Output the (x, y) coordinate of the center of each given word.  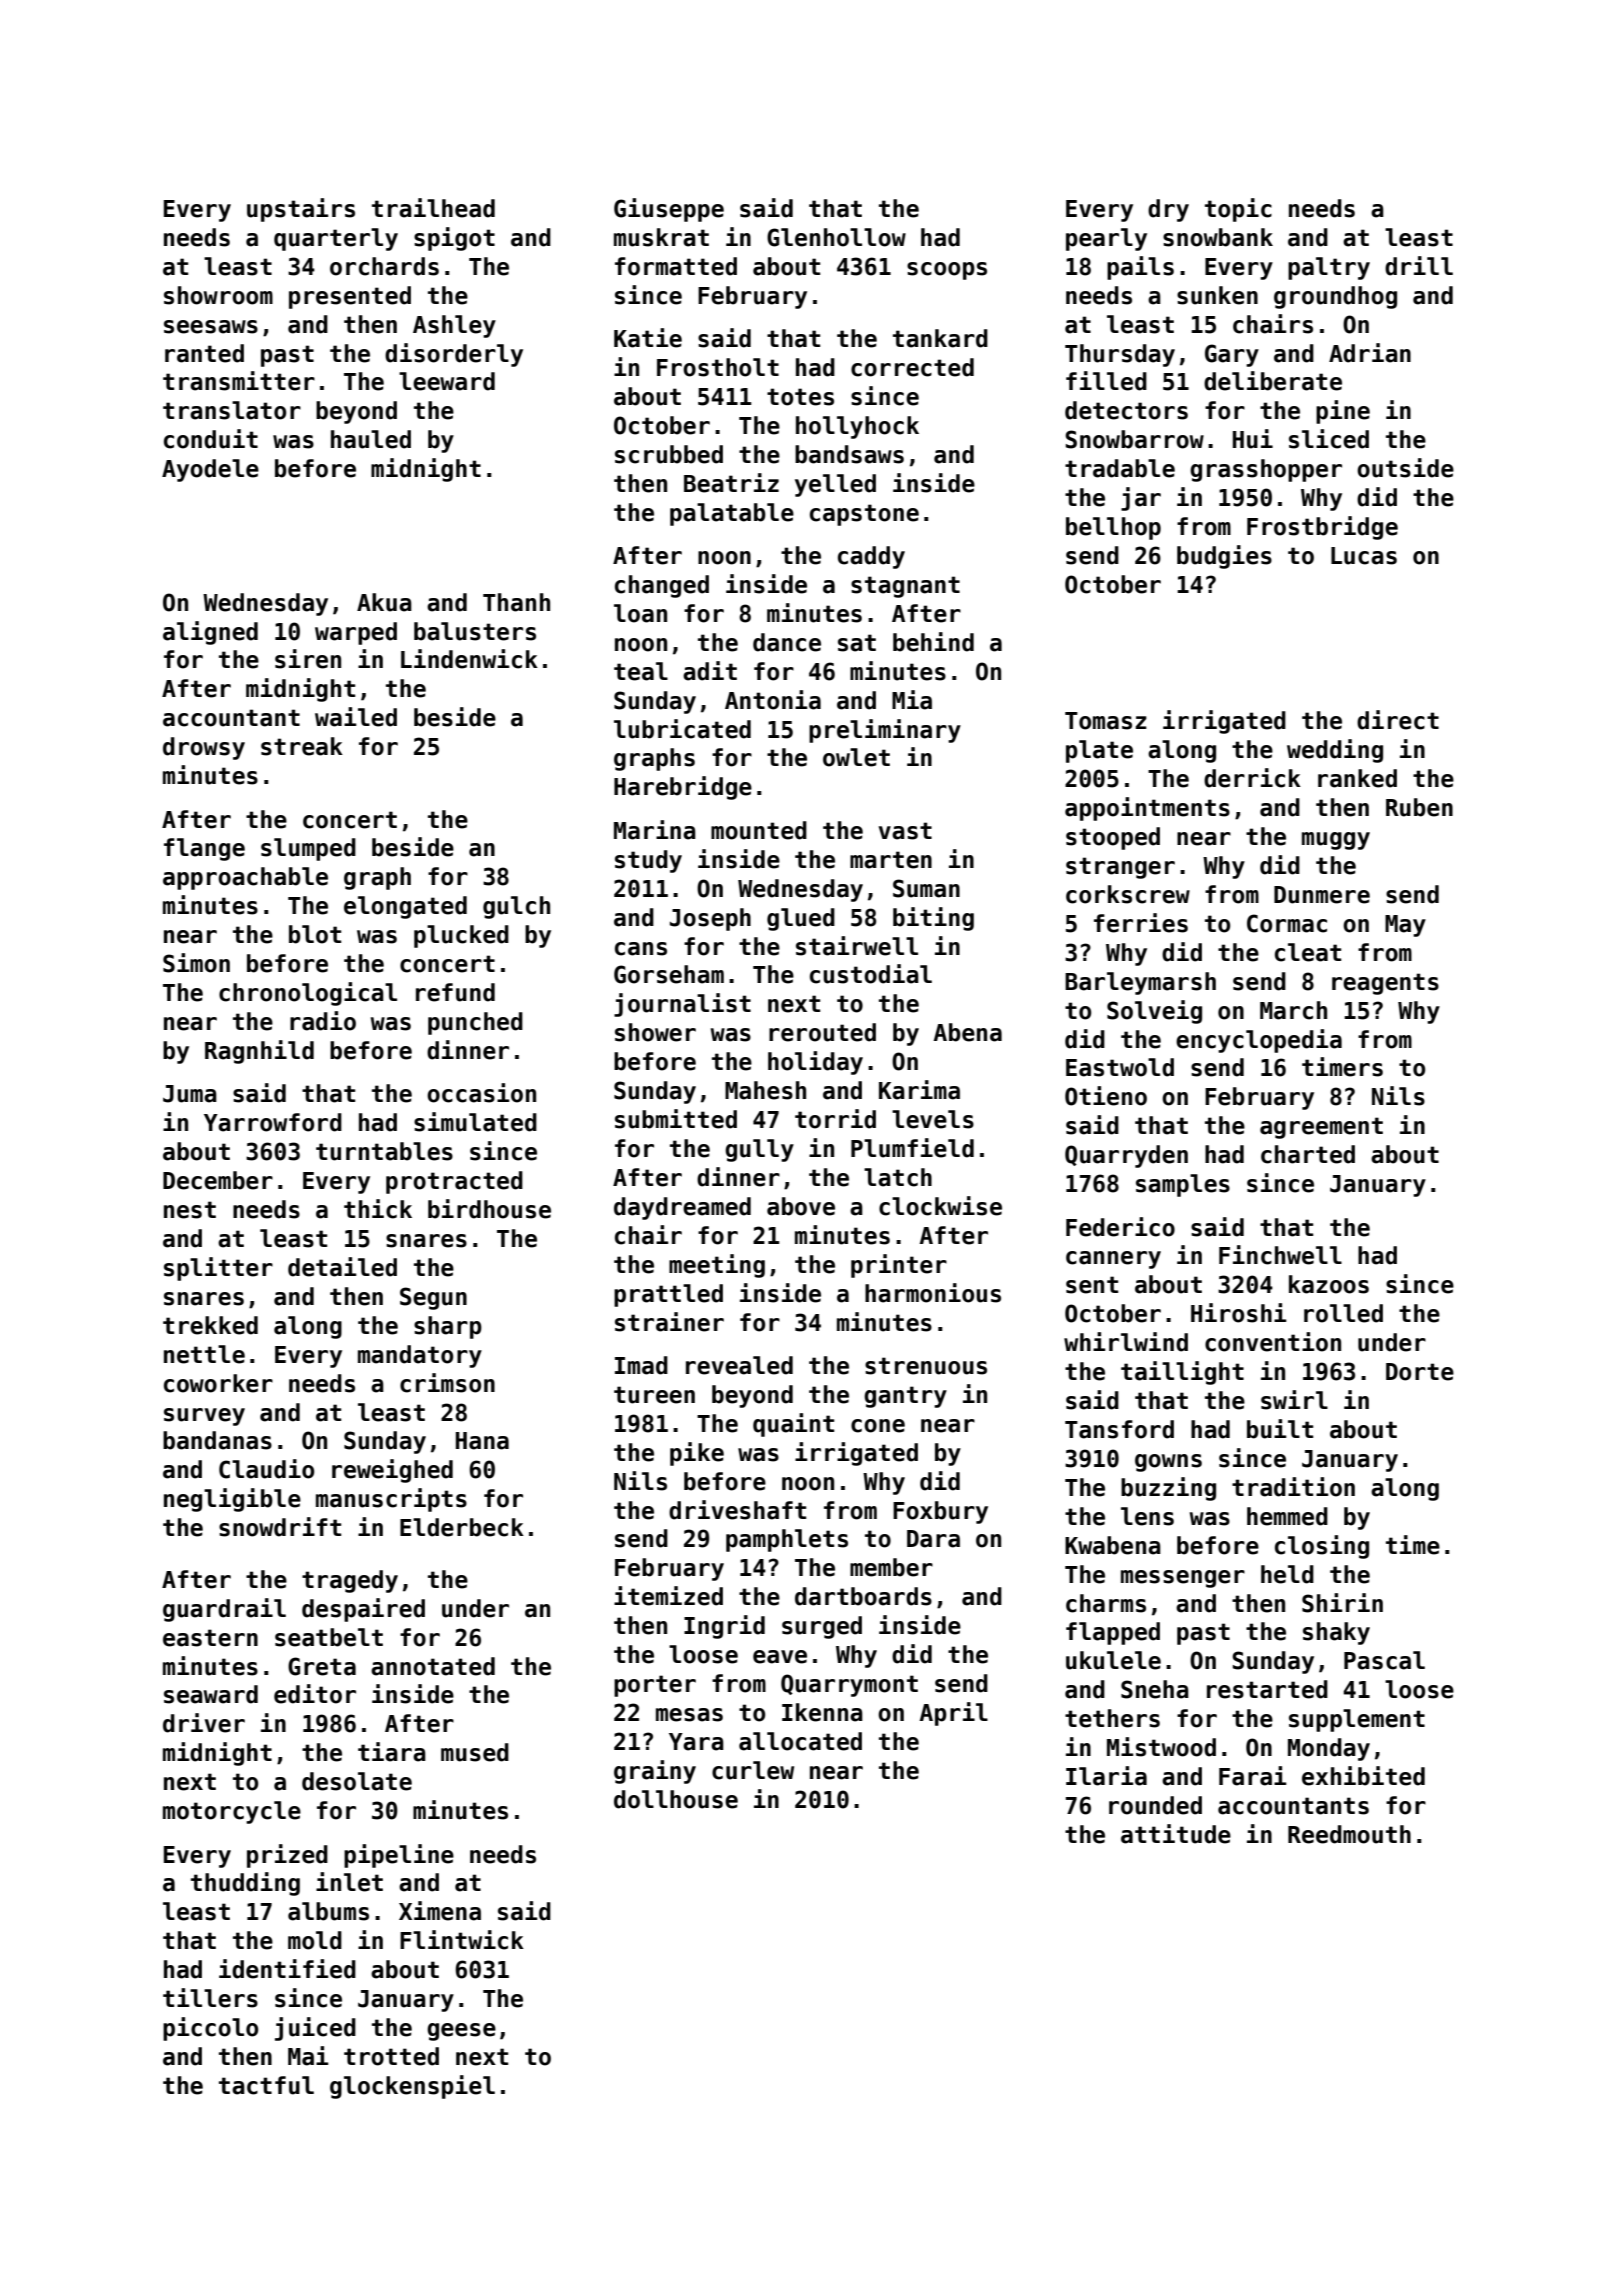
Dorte (1420, 1372)
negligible (232, 1500)
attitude (1176, 1834)
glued (801, 919)
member (891, 1567)
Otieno (1106, 1096)
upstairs (301, 210)
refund (455, 992)
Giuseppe (669, 210)
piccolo (210, 2029)
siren (308, 659)
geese (461, 2032)
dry (1168, 210)
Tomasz (1106, 721)
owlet (856, 757)
